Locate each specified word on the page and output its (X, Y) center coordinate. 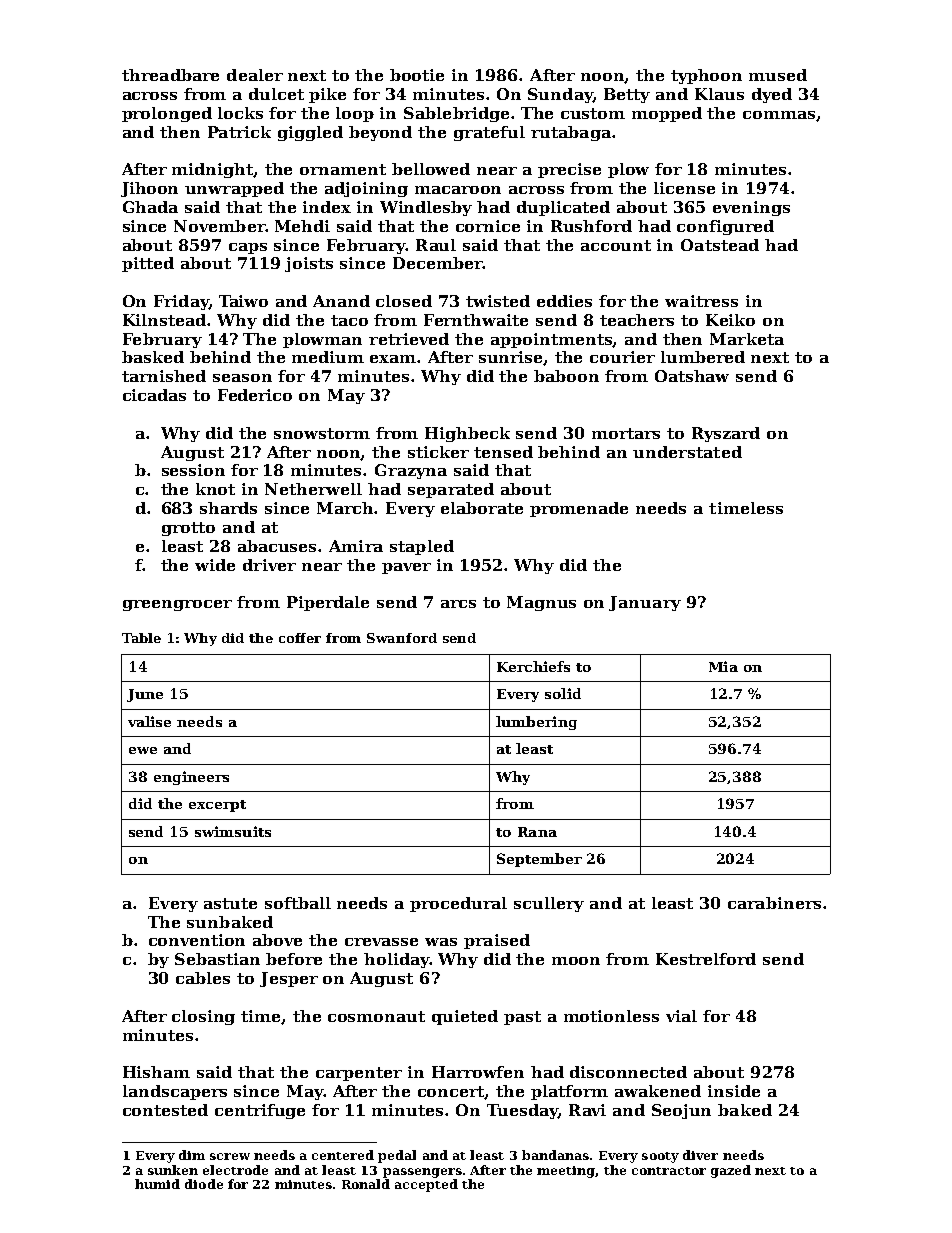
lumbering (536, 723)
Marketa (747, 339)
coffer (300, 638)
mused (778, 75)
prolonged (167, 114)
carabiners (774, 903)
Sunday (560, 95)
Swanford (402, 638)
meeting (566, 1172)
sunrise (511, 358)
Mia (723, 666)
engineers (191, 778)
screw (230, 1156)
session (193, 470)
